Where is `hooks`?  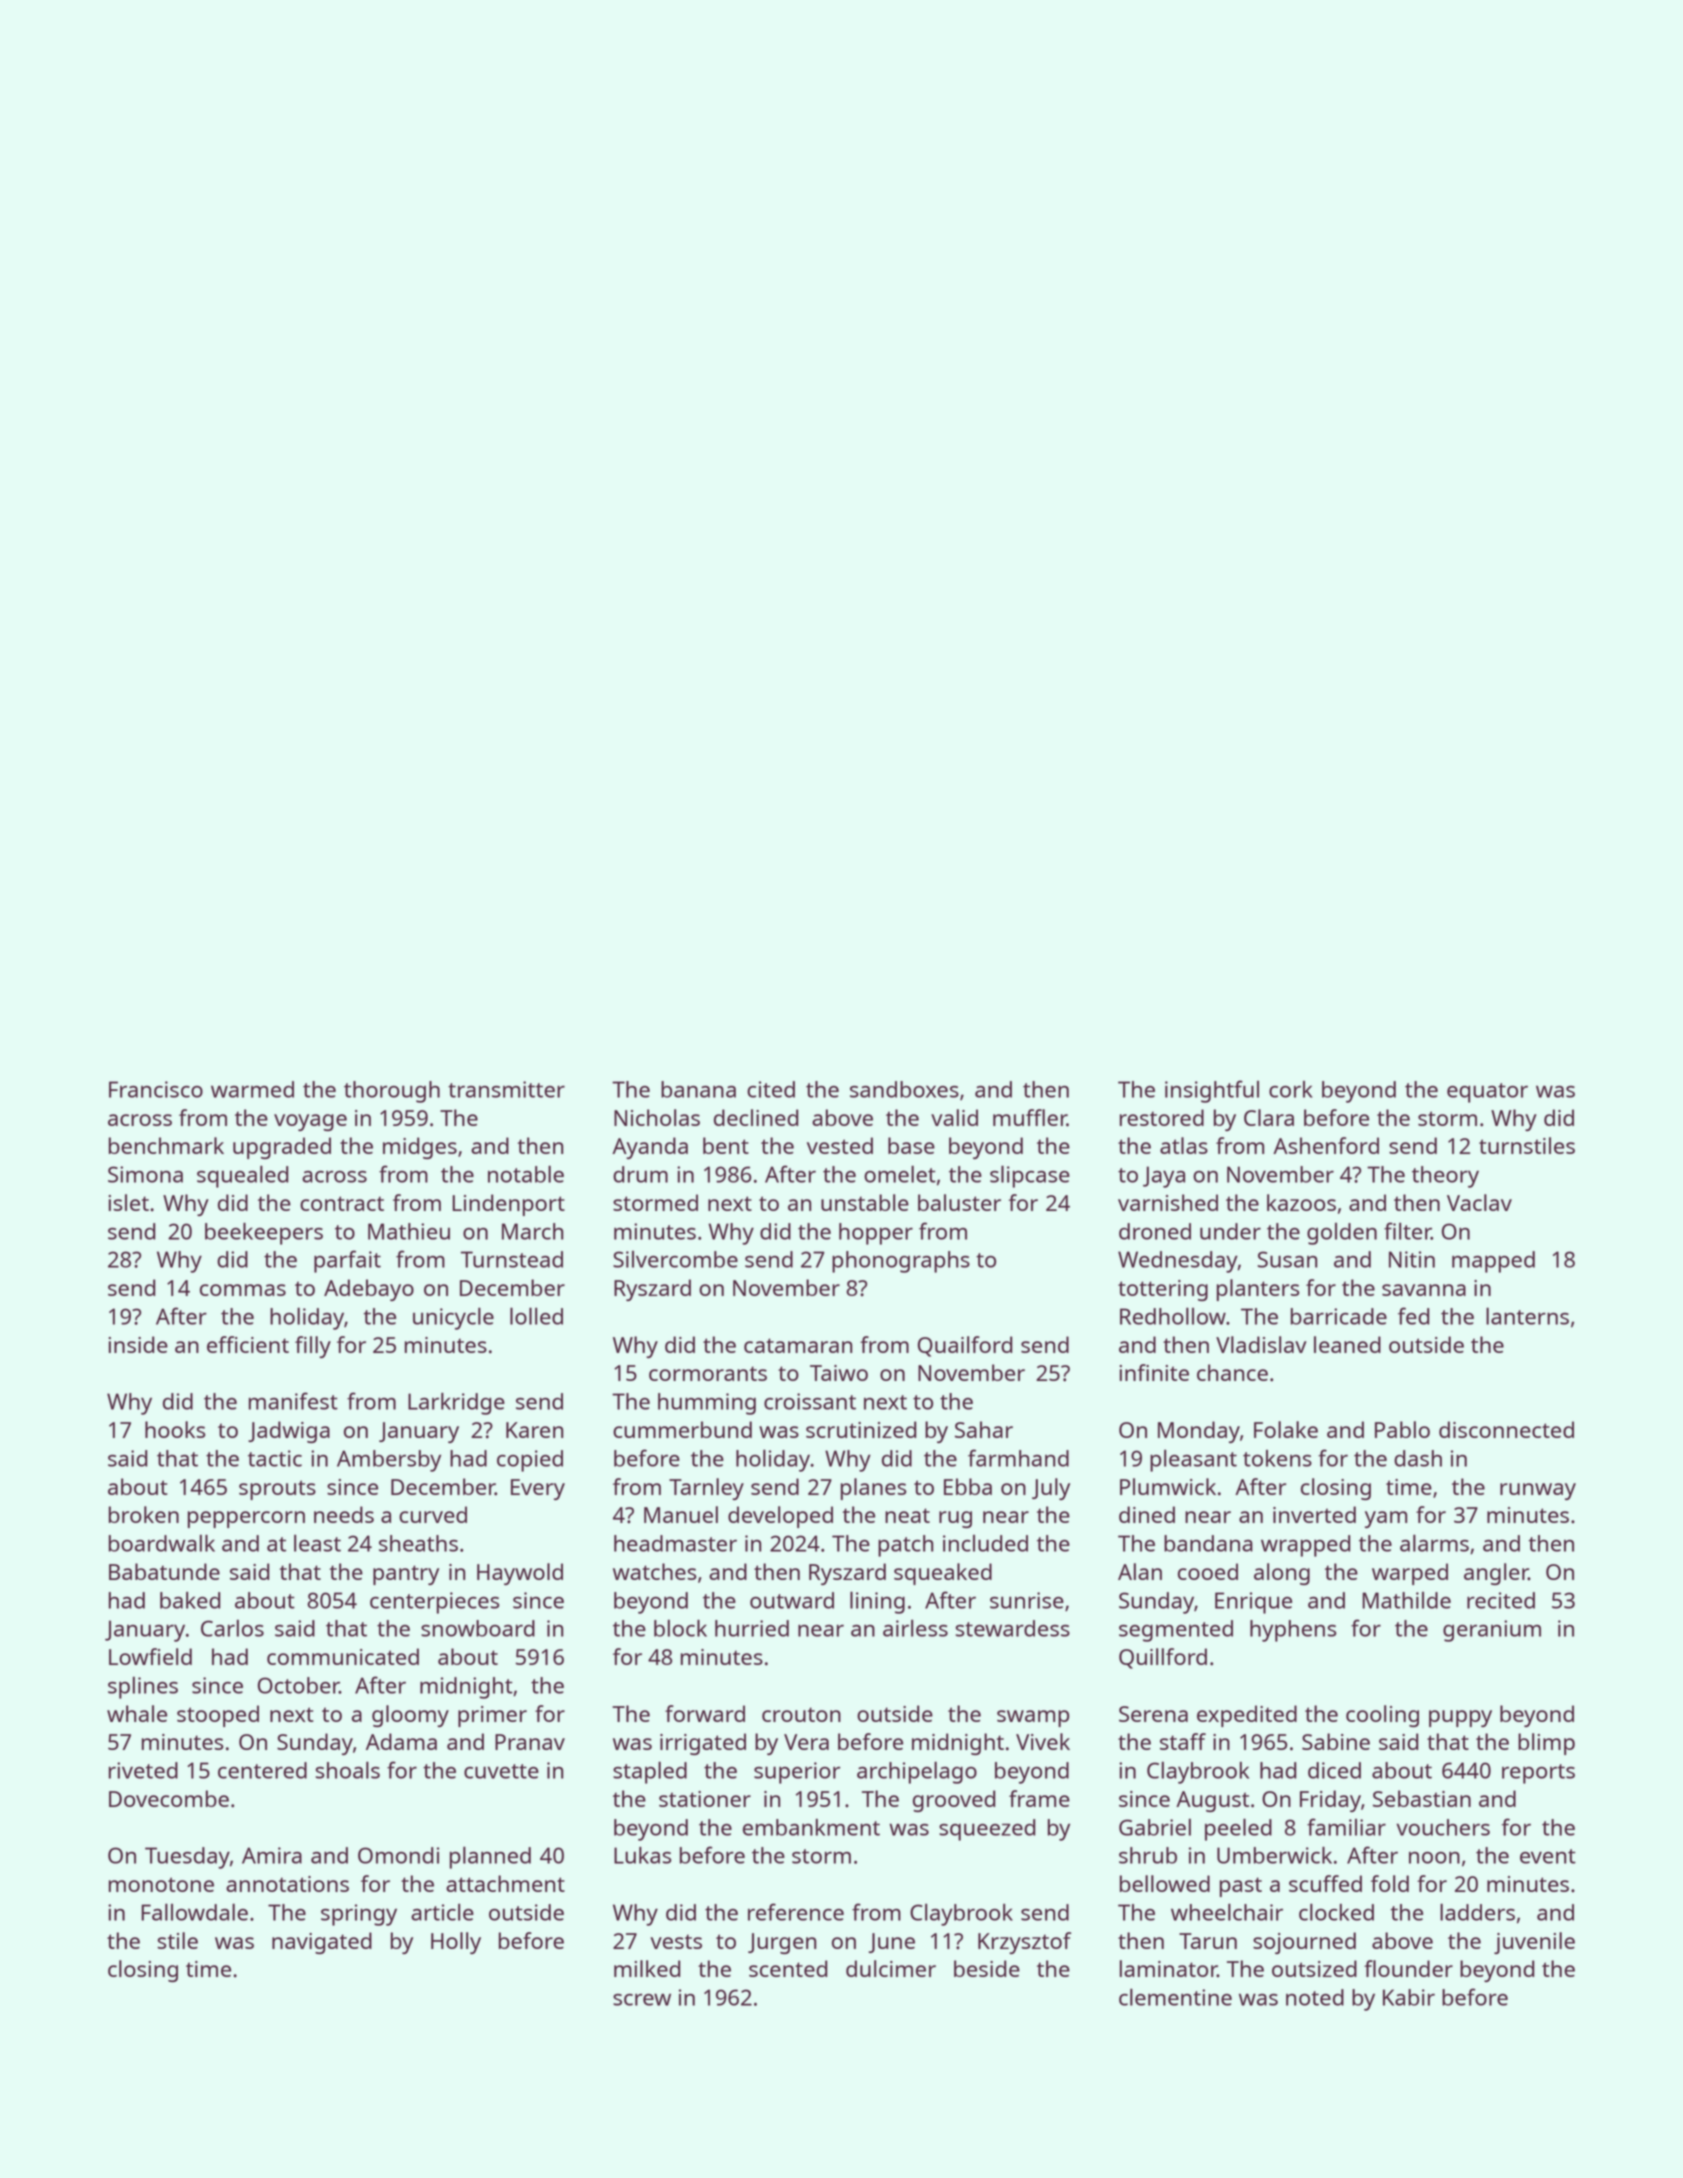 hooks is located at coordinates (175, 1429).
